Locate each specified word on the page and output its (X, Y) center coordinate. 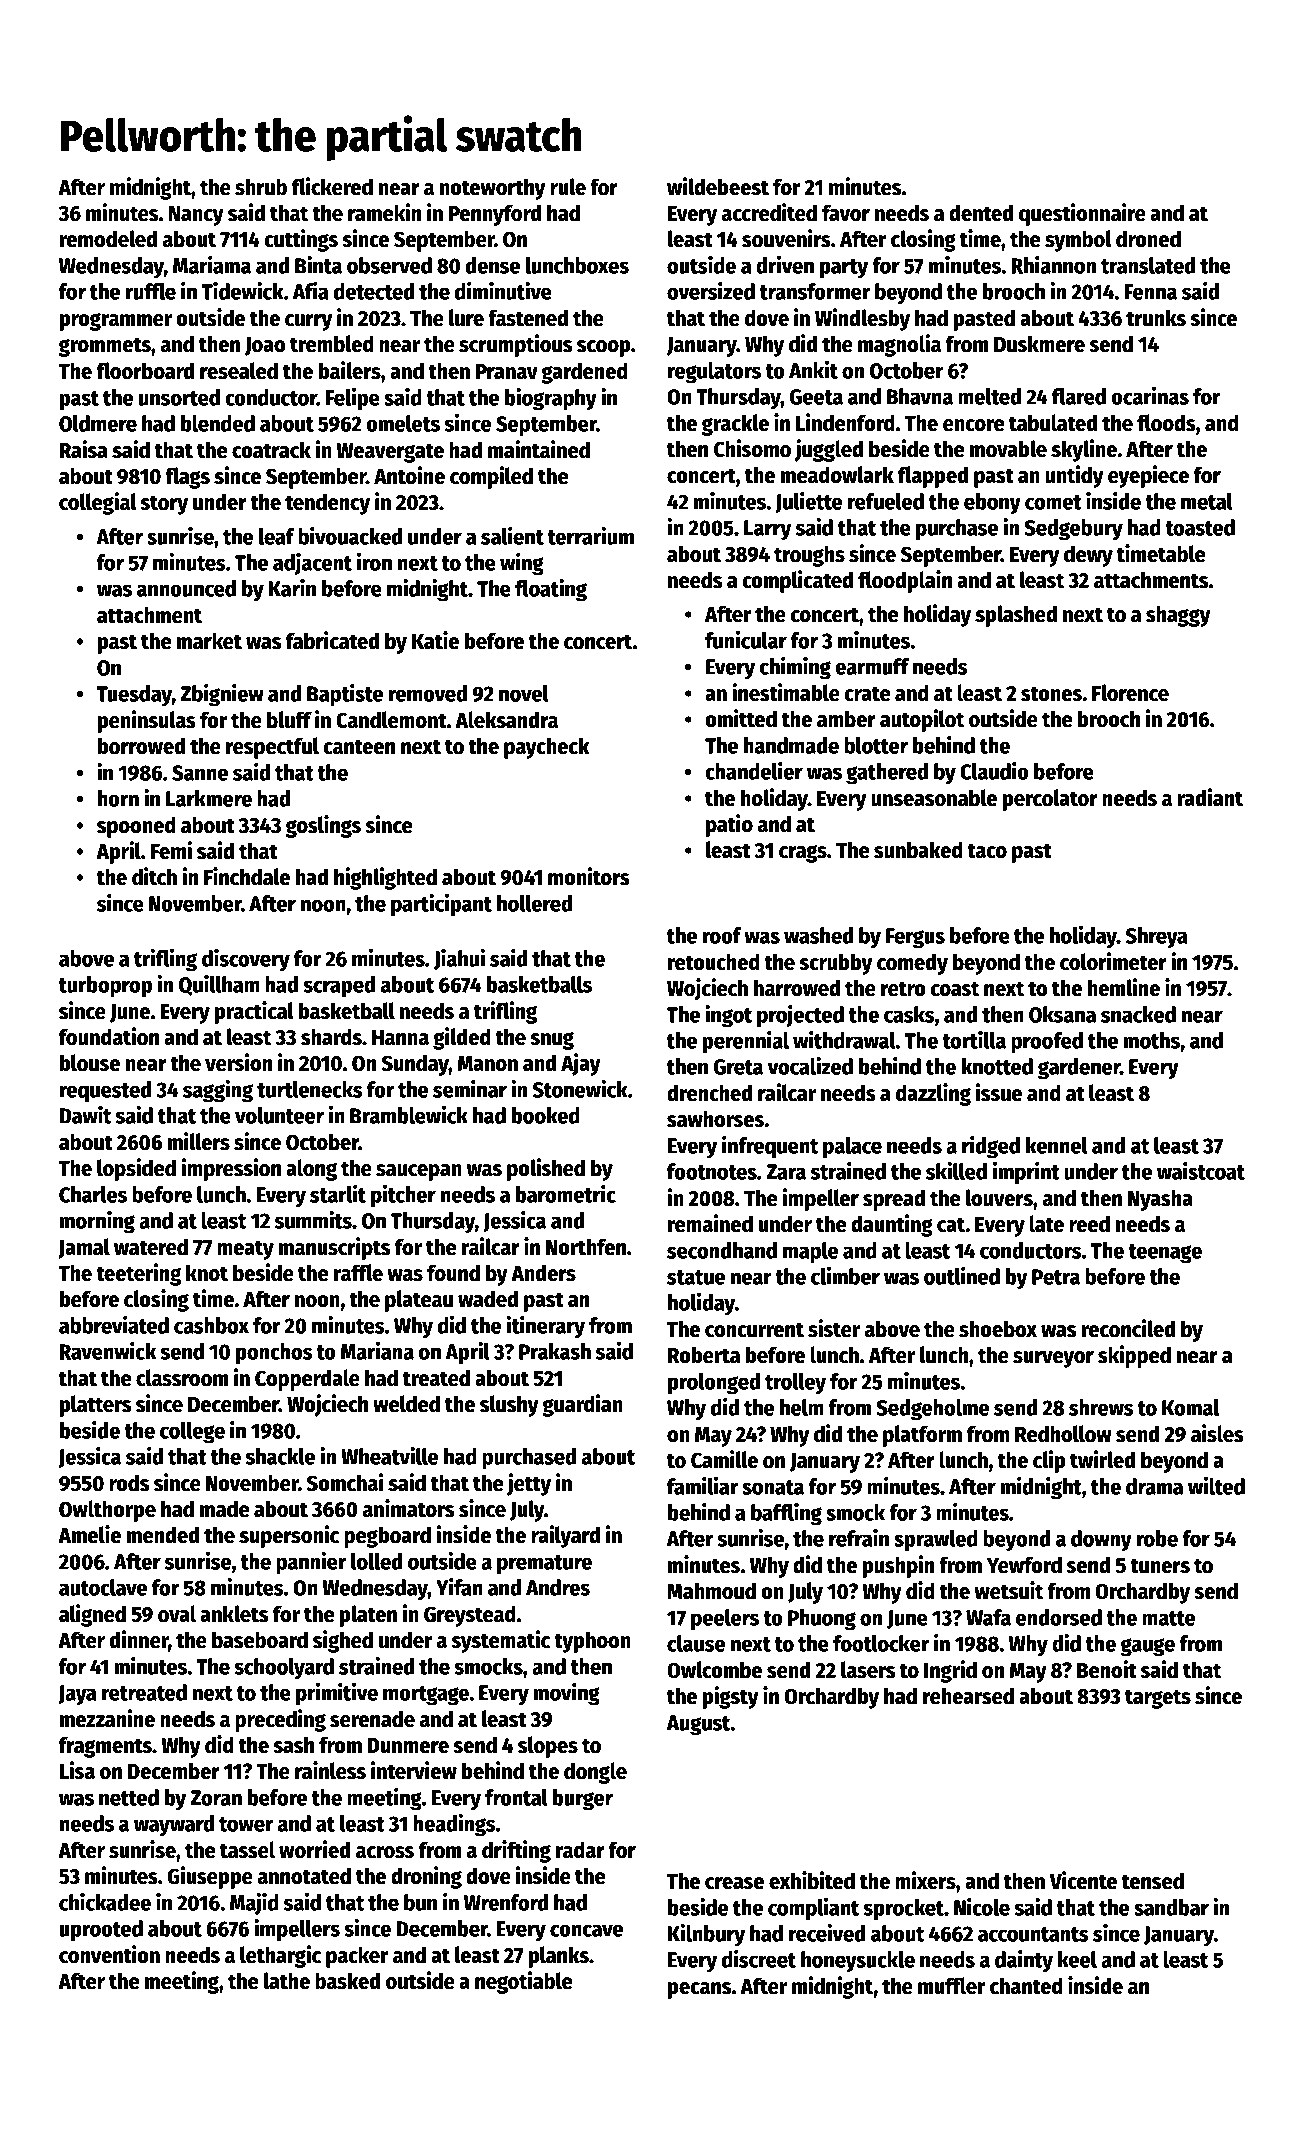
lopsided (136, 1169)
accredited (769, 212)
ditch (154, 876)
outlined (962, 1276)
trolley (795, 1383)
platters (96, 1406)
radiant (1210, 797)
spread (894, 1200)
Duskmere (1039, 344)
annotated (304, 1876)
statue (696, 1277)
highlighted (385, 878)
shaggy (1178, 616)
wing (522, 564)
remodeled (108, 239)
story (164, 505)
